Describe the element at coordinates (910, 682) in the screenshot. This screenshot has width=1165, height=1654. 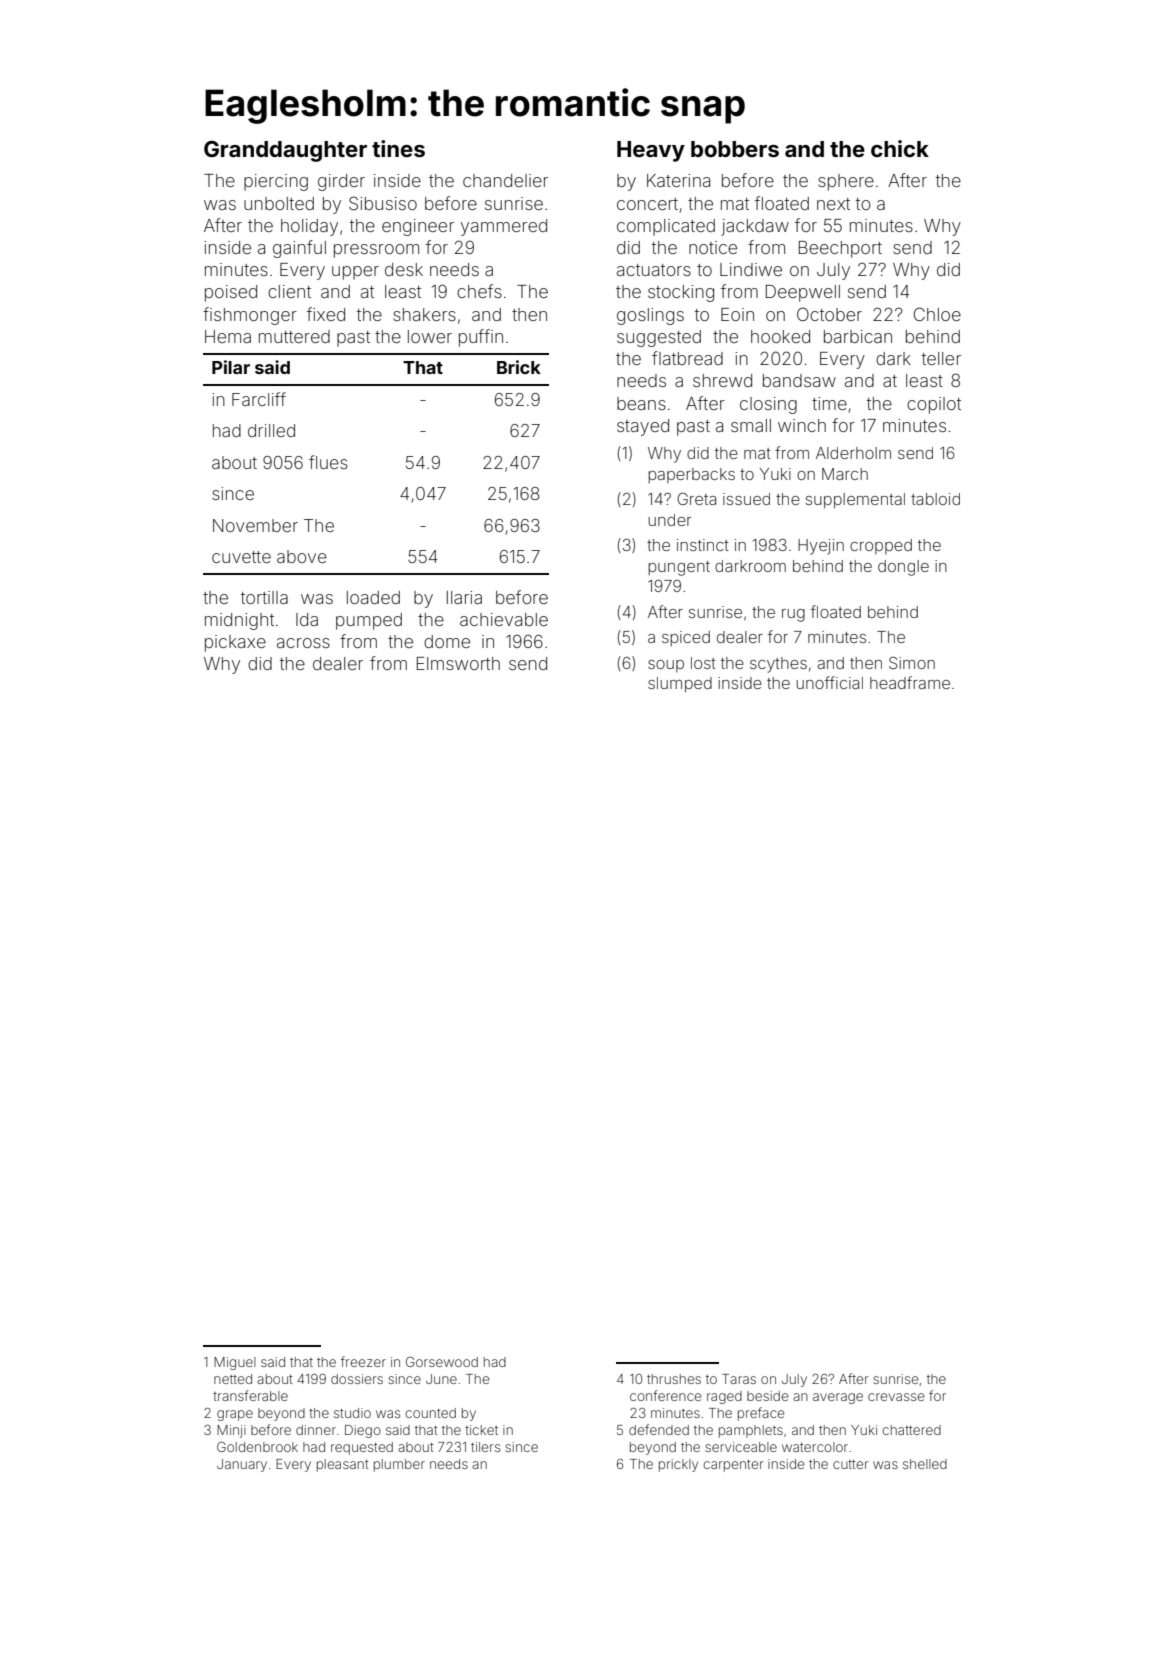
I see `headframe` at that location.
